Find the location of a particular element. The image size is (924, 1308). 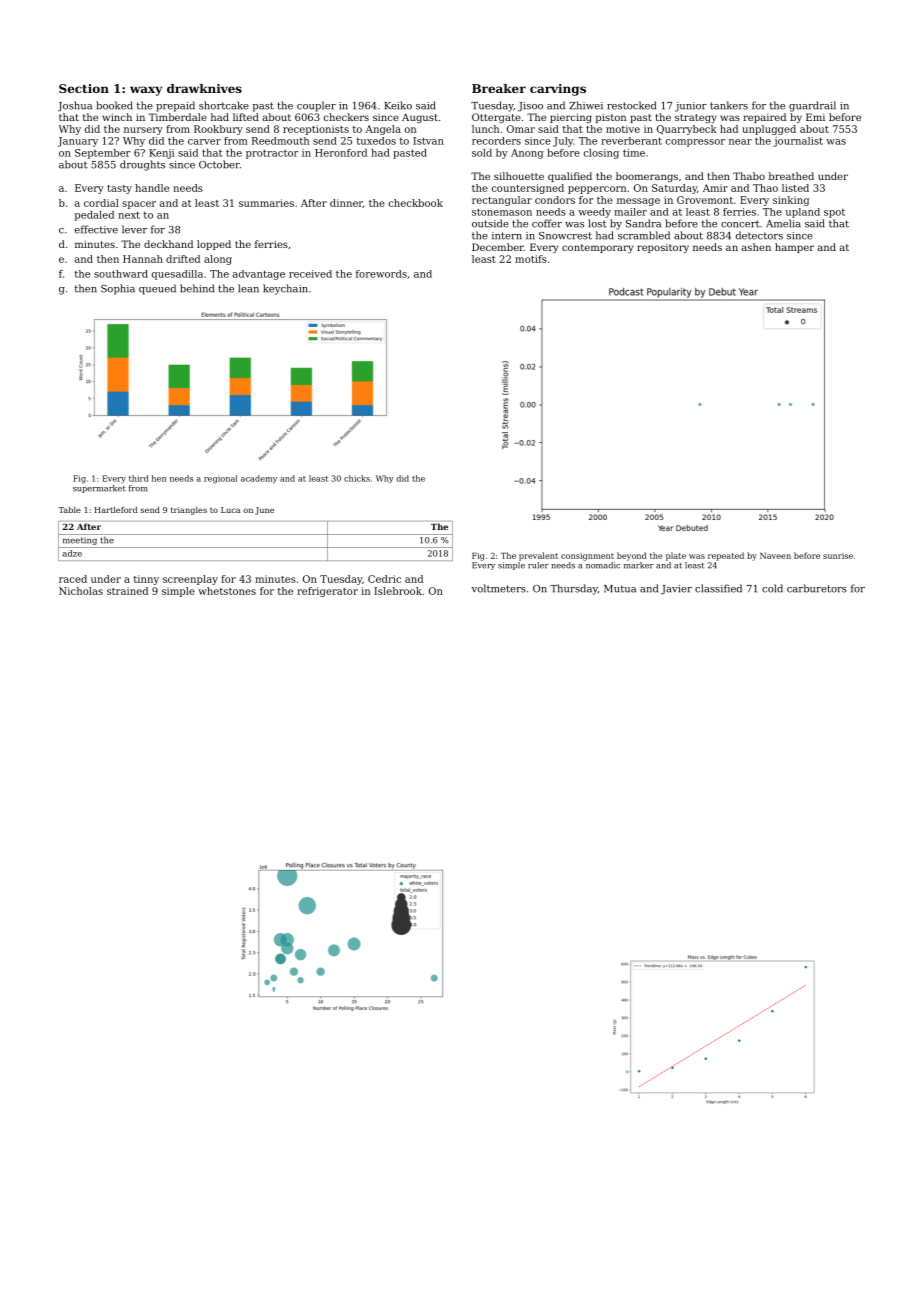

keychain is located at coordinates (285, 289).
